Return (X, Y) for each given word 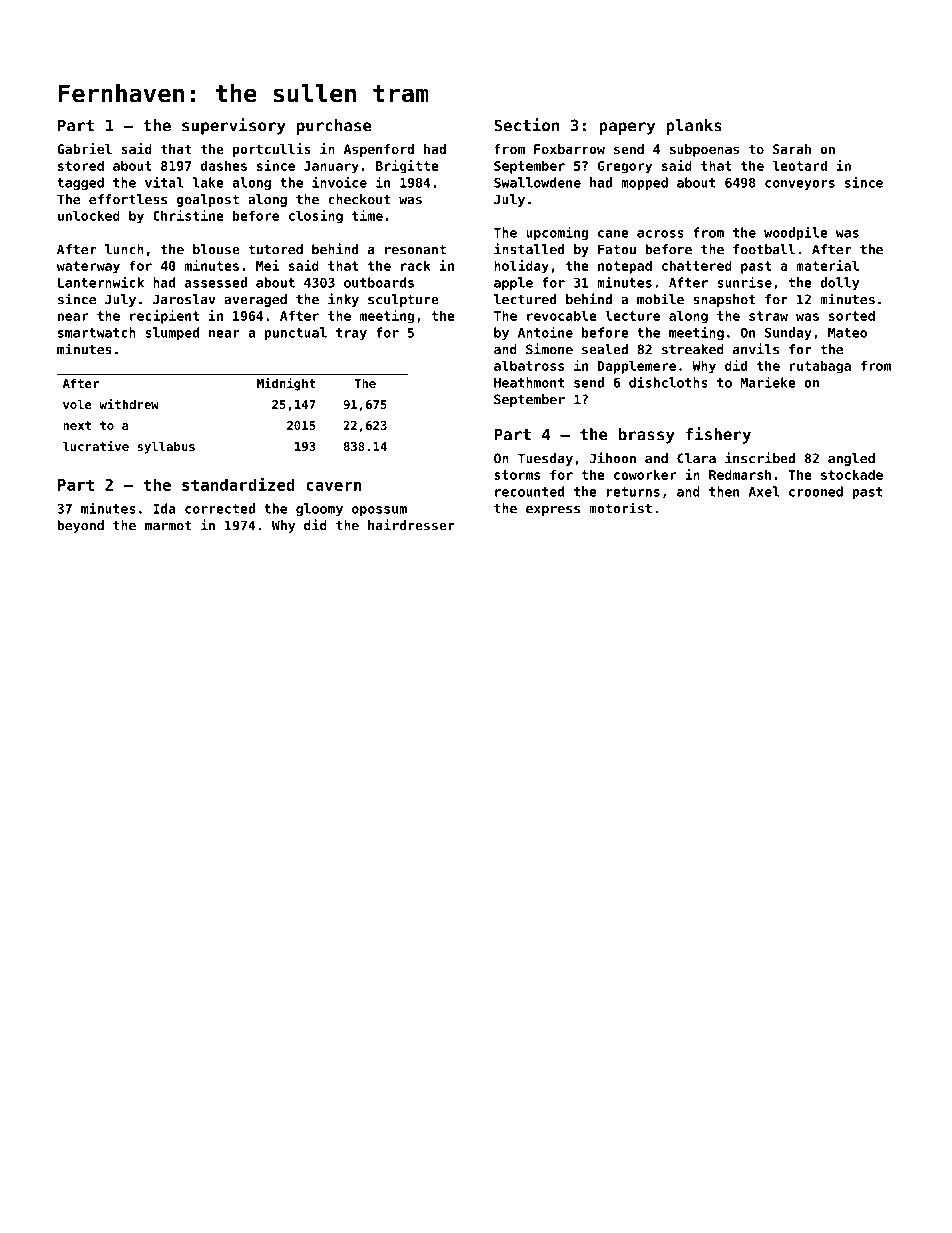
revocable (562, 315)
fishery (718, 435)
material (827, 265)
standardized (238, 484)
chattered (697, 265)
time (367, 215)
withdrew (129, 404)
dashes (224, 165)
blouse (216, 249)
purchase (334, 127)
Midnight (286, 384)
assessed (216, 282)
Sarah (792, 149)
